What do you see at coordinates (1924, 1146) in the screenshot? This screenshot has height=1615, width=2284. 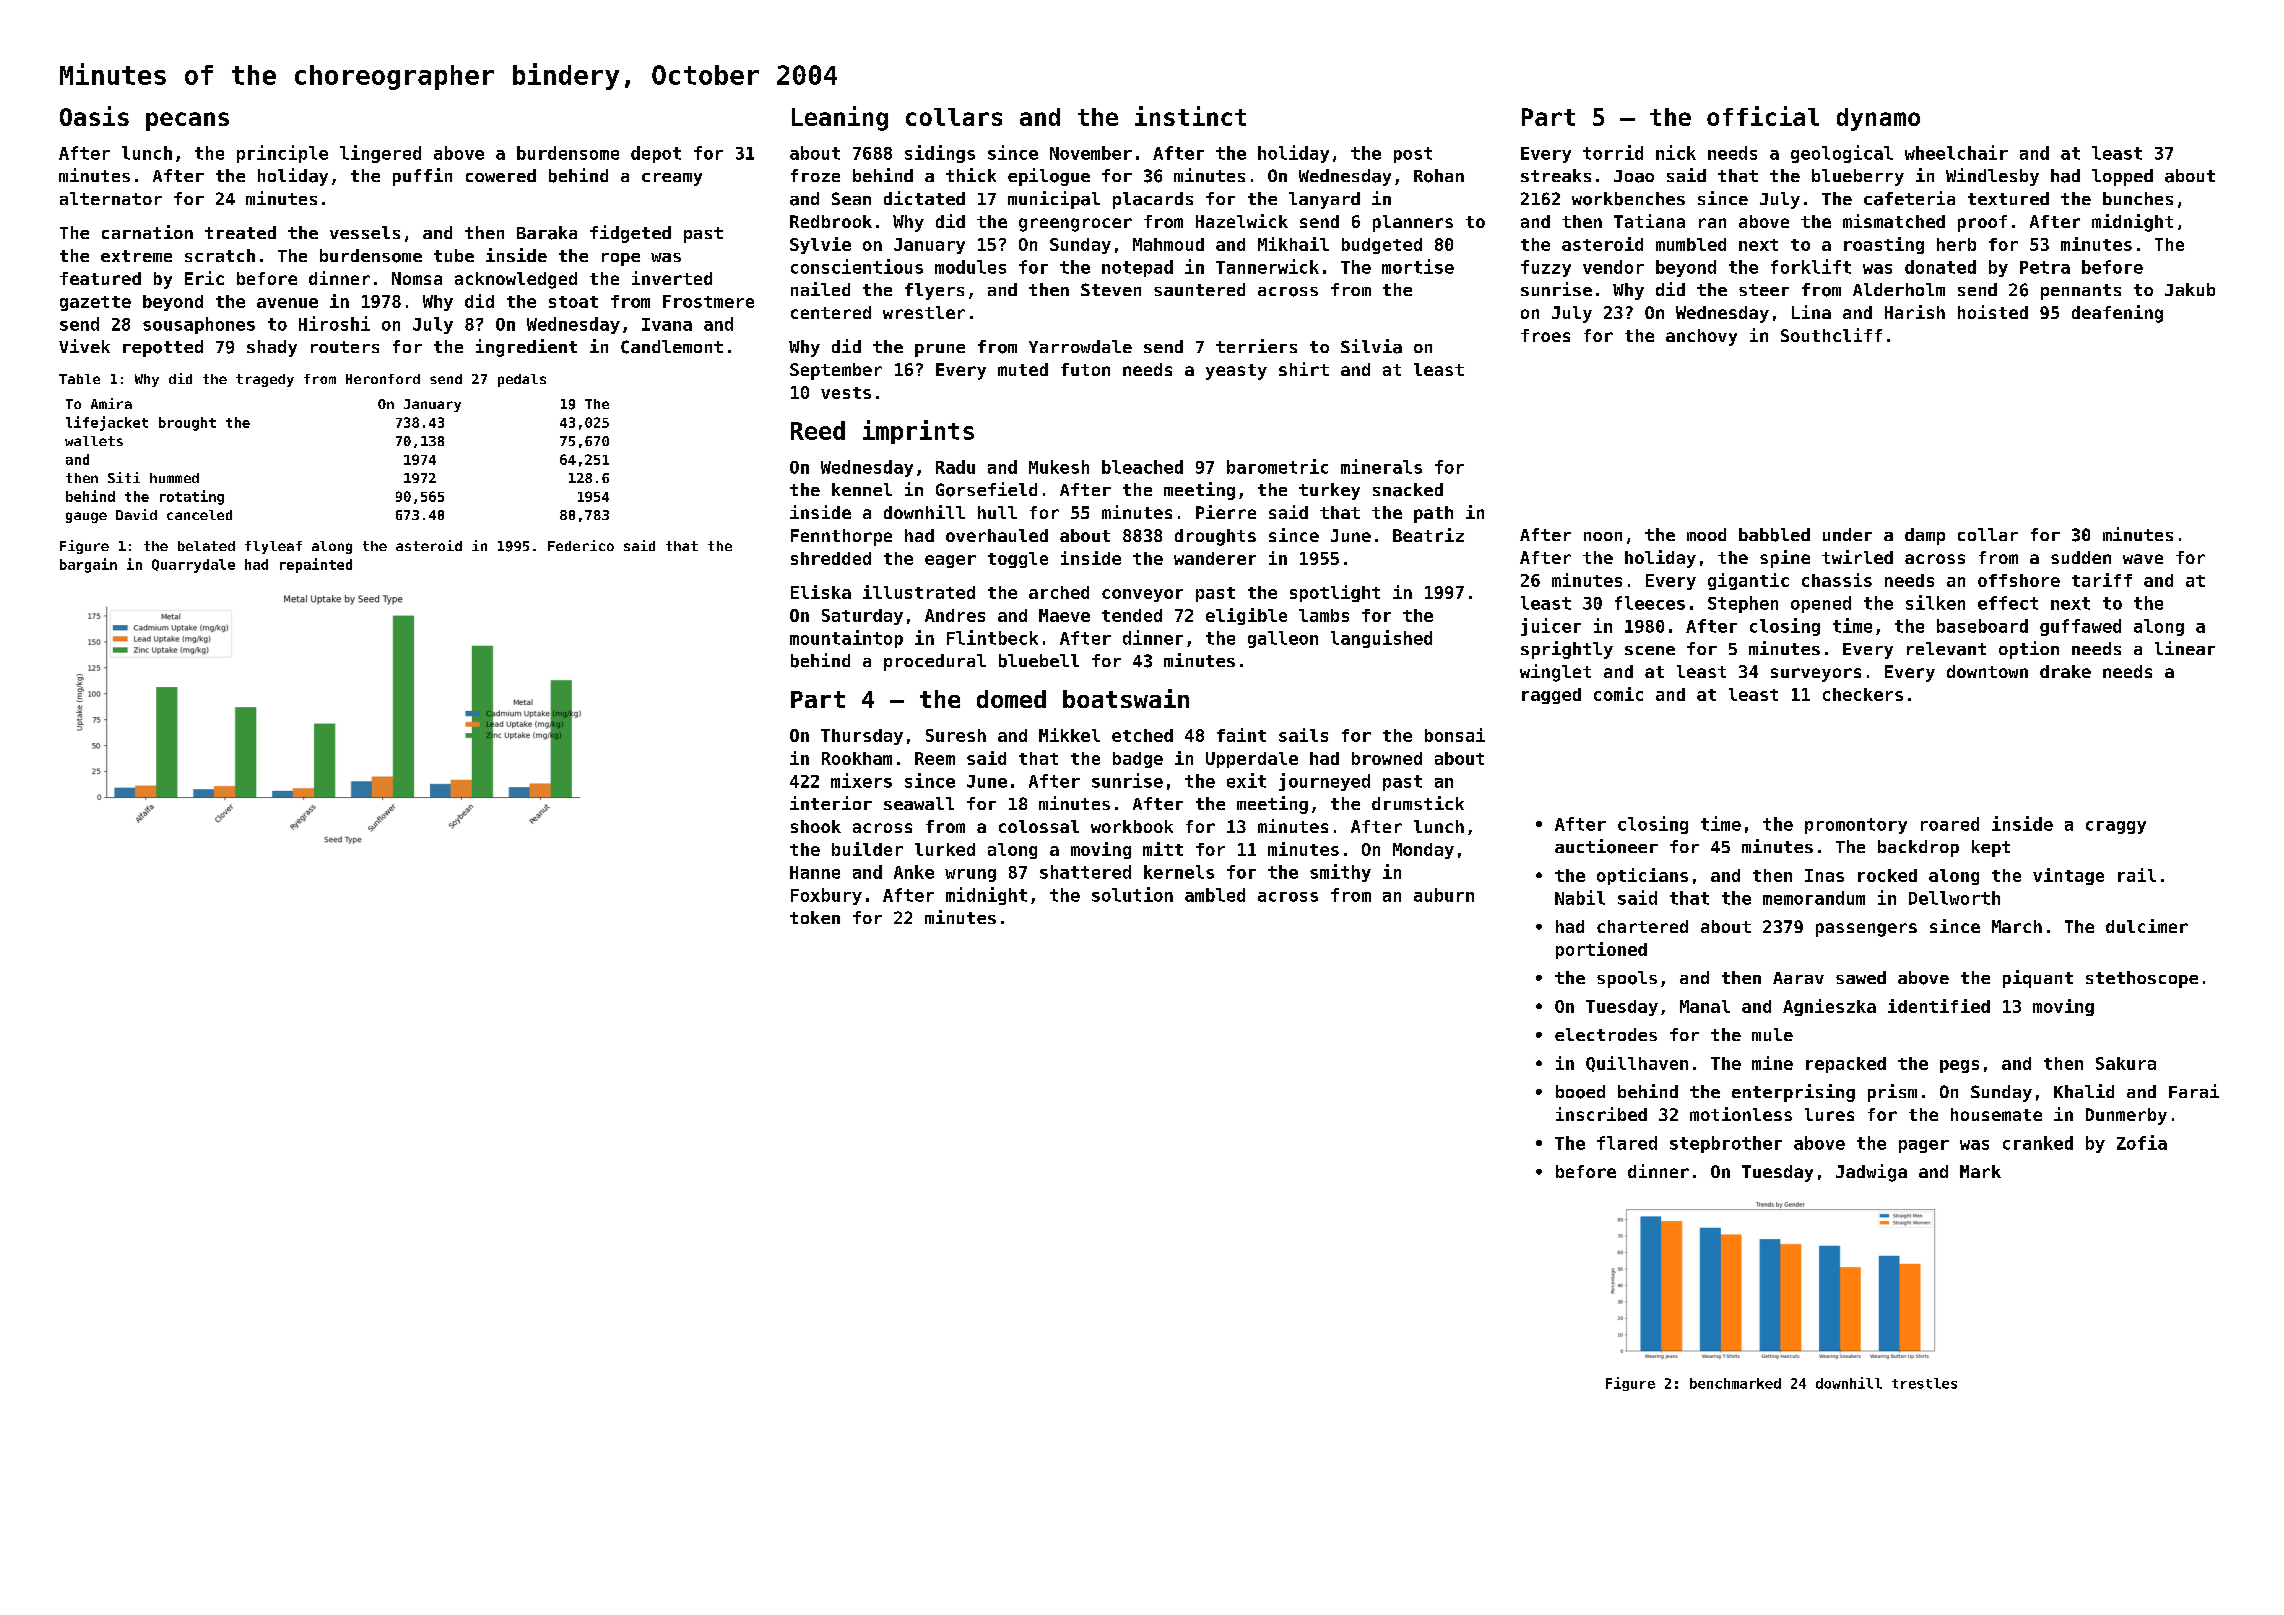 I see `pager` at bounding box center [1924, 1146].
